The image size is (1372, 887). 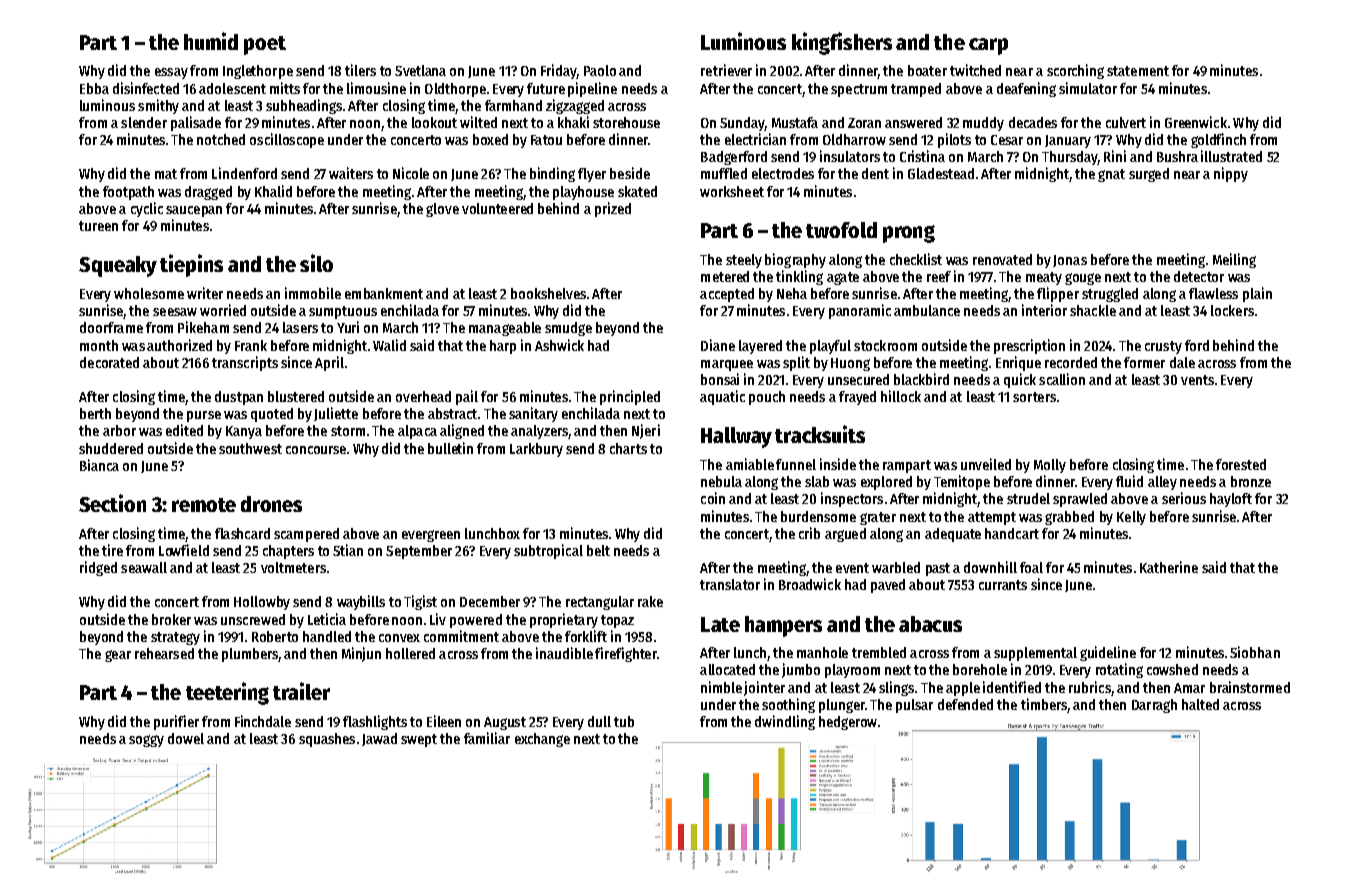 What do you see at coordinates (1138, 71) in the screenshot?
I see `statement` at bounding box center [1138, 71].
